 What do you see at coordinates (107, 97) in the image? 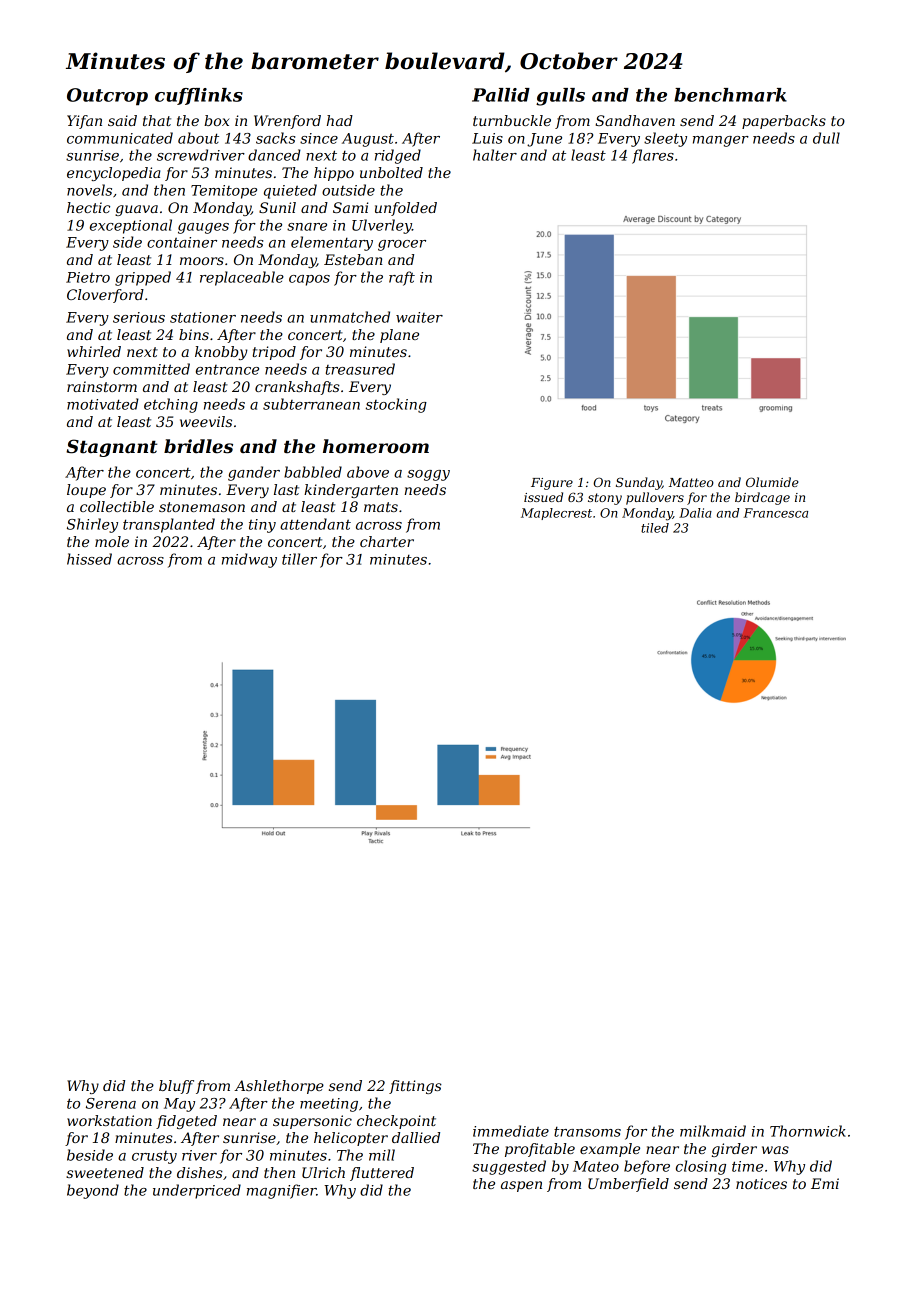
I see `Outcrop` at bounding box center [107, 97].
